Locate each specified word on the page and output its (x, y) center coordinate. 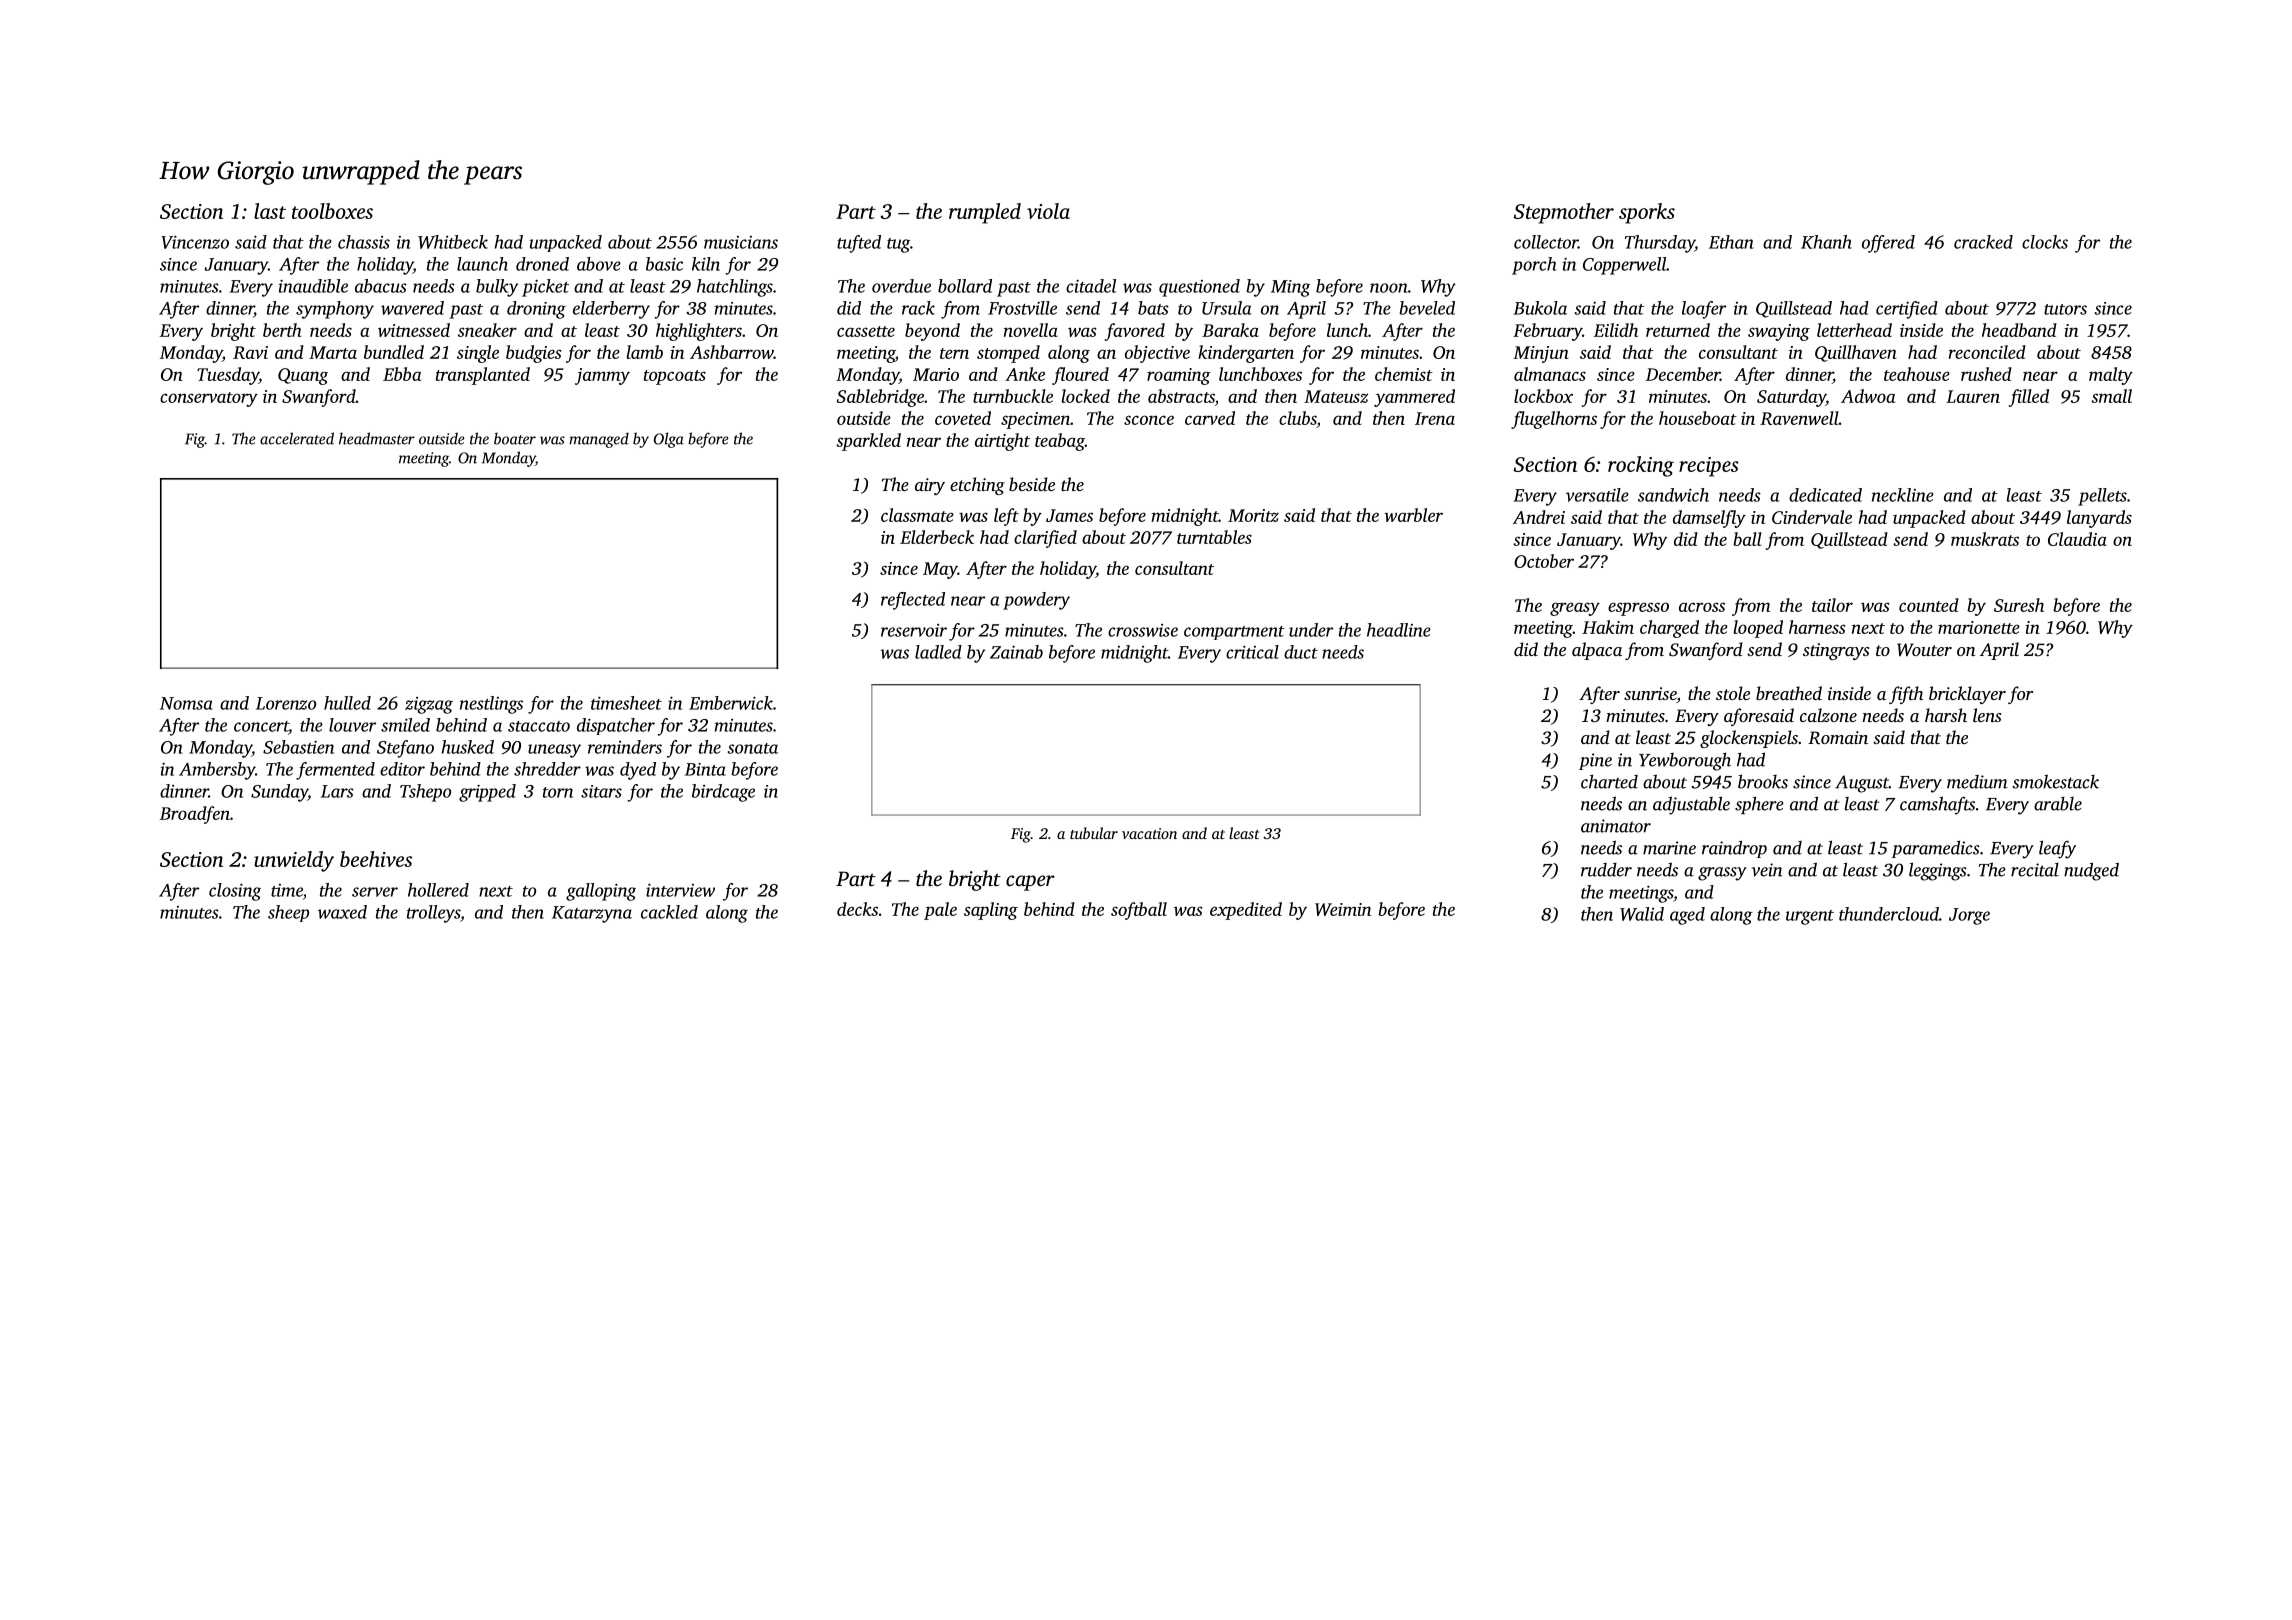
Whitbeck (453, 242)
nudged (2091, 871)
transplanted (483, 376)
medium (1977, 782)
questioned (1199, 288)
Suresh (2019, 605)
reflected (913, 601)
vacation (1149, 833)
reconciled (1987, 352)
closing (235, 892)
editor (402, 769)
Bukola (1540, 308)
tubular (1094, 833)
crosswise (1143, 630)
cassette (866, 331)
